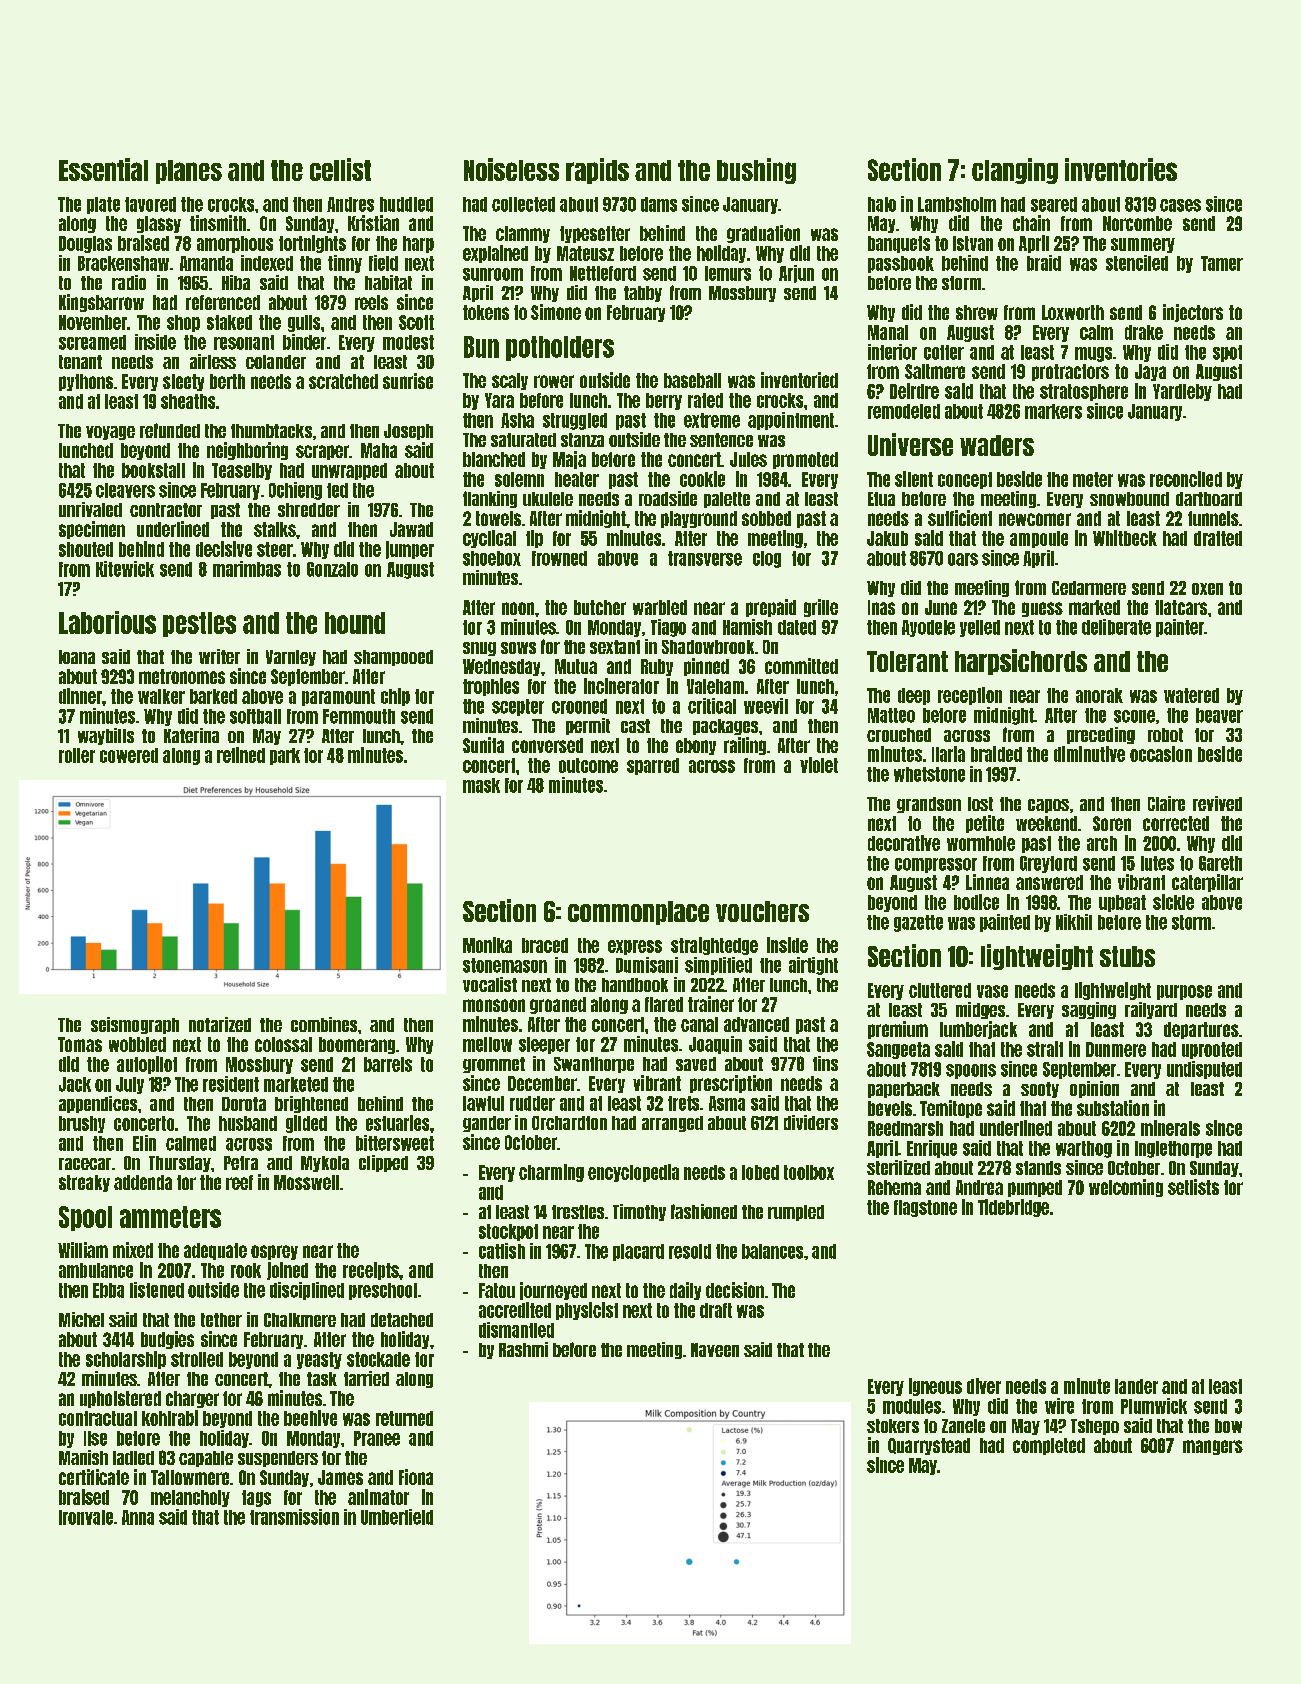  What do you see at coordinates (285, 756) in the screenshot?
I see `park` at bounding box center [285, 756].
